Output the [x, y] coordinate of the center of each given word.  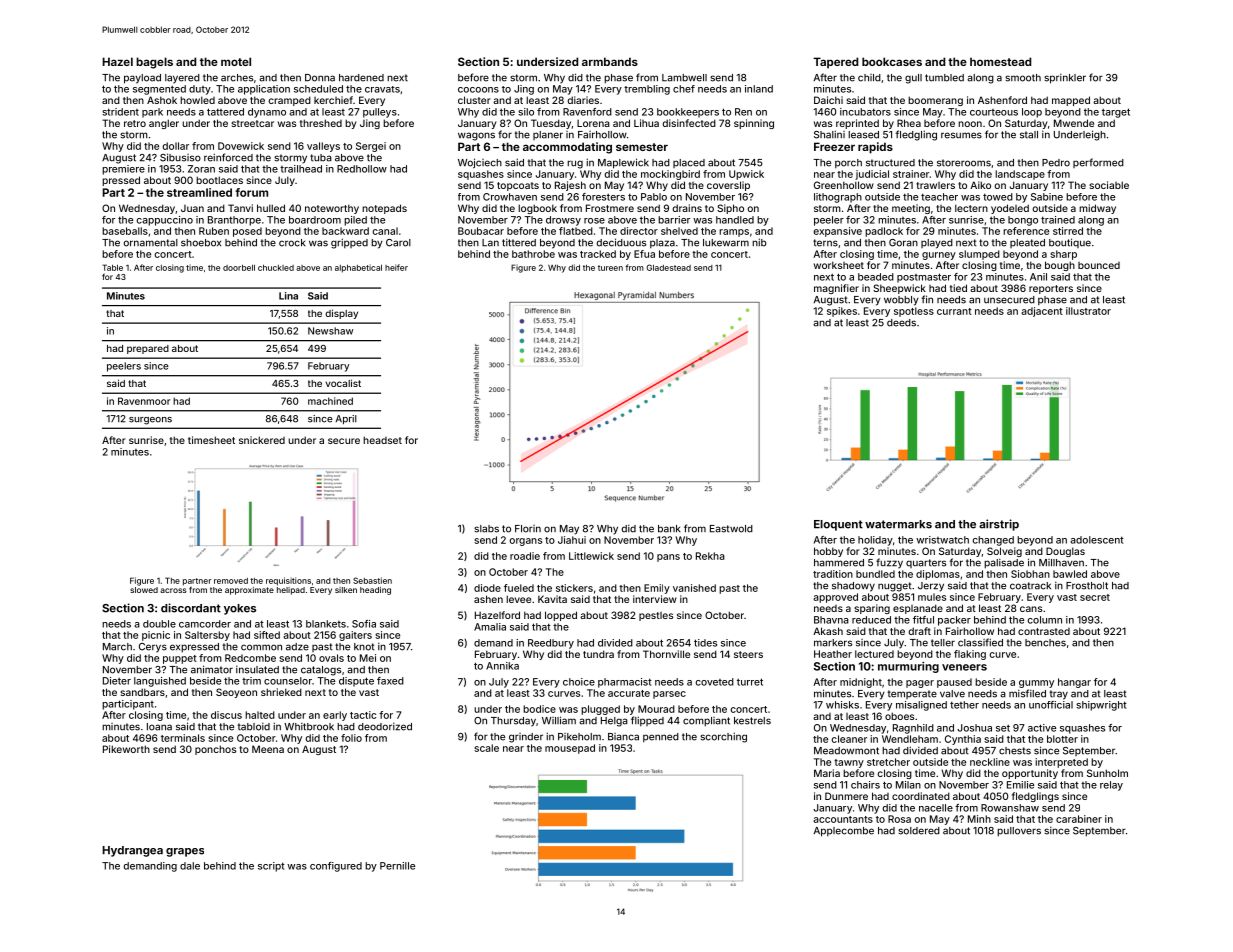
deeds [901, 323]
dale [190, 866]
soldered [919, 831]
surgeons [150, 421]
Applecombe [844, 832]
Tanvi [240, 208]
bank [669, 529]
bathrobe [533, 254]
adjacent [1042, 312]
